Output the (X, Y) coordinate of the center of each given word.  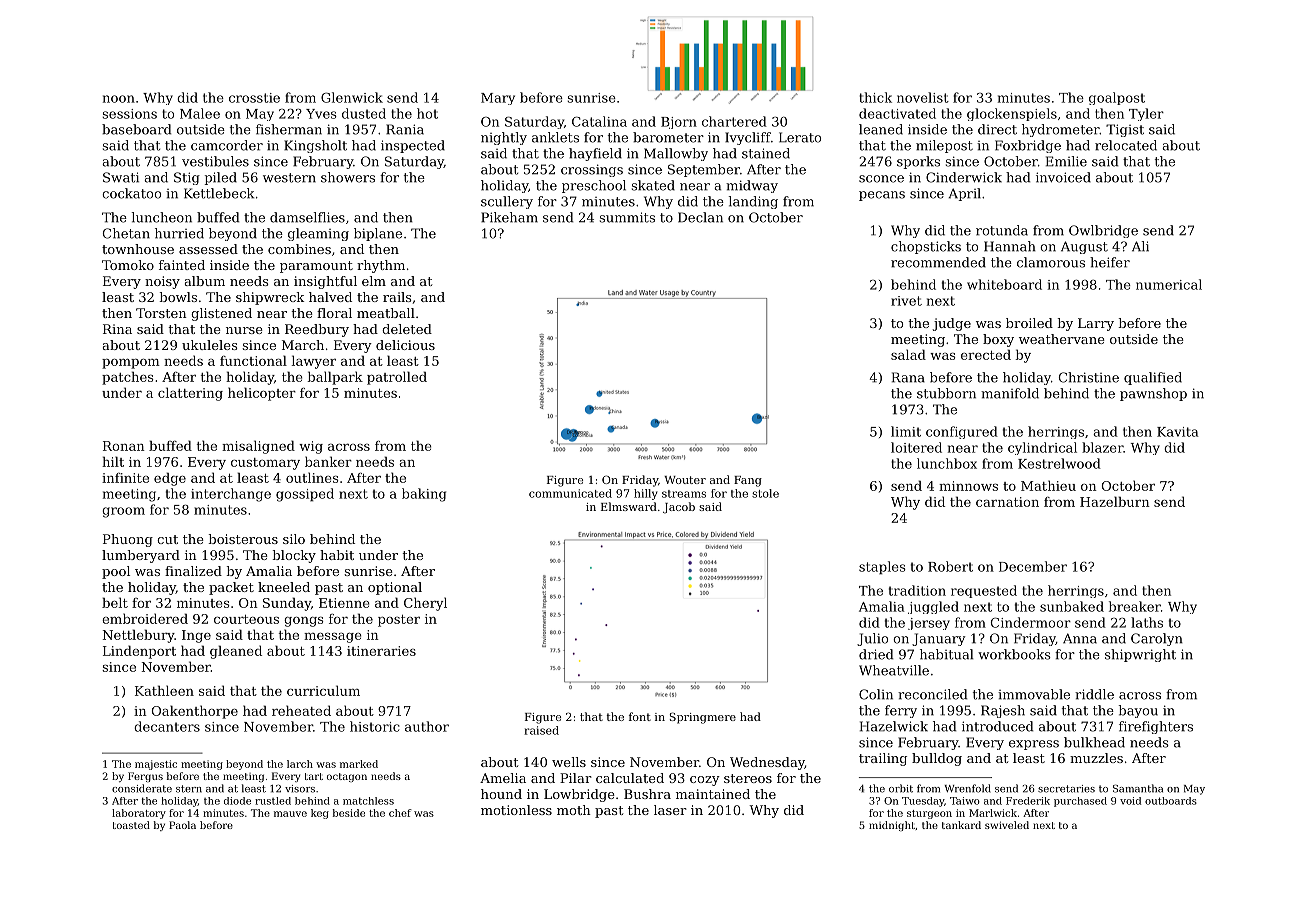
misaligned (258, 447)
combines (299, 249)
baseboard (136, 129)
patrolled (397, 378)
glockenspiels (1012, 114)
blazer (1102, 447)
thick (875, 97)
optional (395, 588)
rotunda (1002, 230)
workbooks (1014, 654)
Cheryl (425, 604)
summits (627, 217)
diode (237, 801)
